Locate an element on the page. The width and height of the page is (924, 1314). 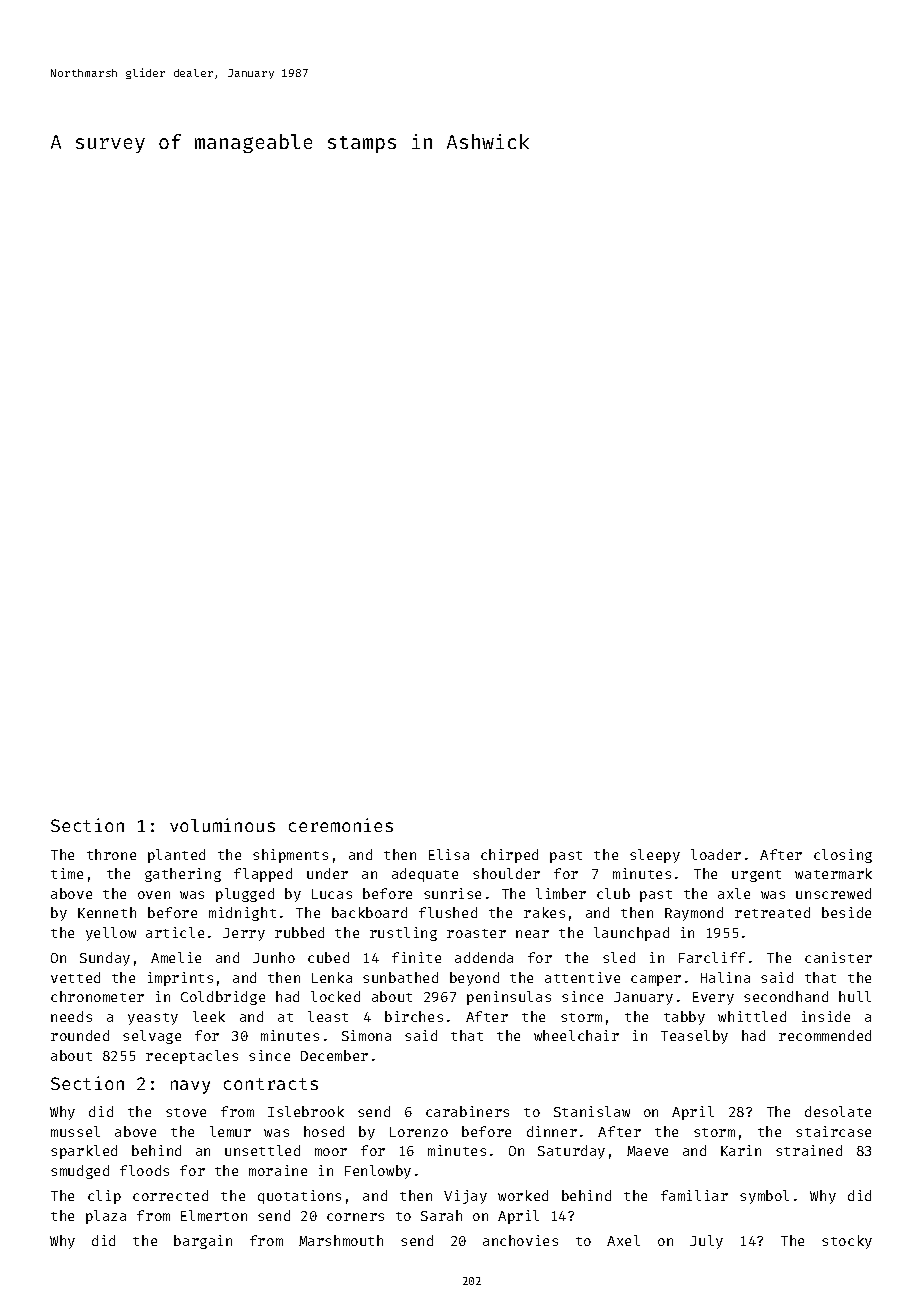
Simona is located at coordinates (366, 1035).
